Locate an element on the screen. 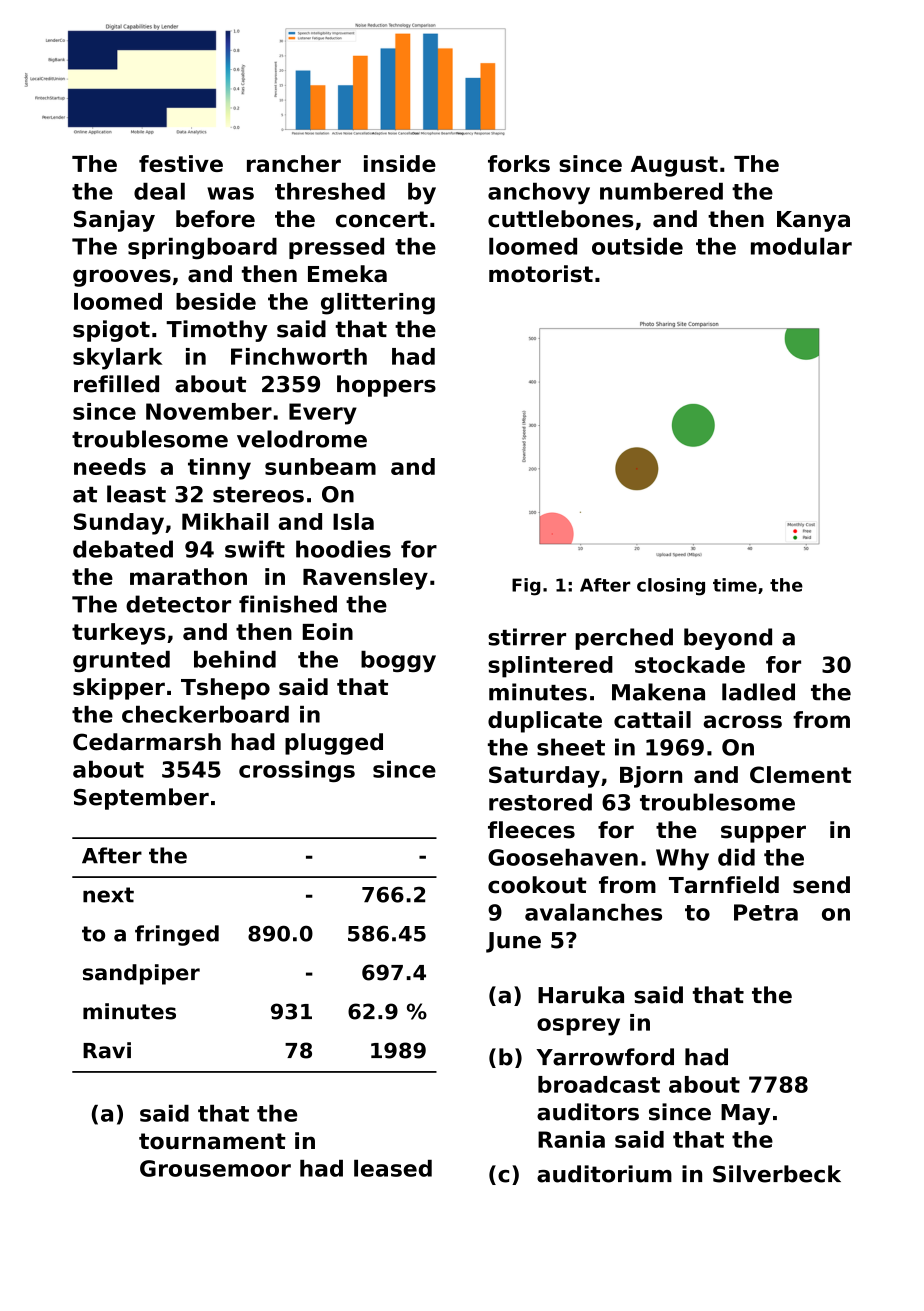 The height and width of the screenshot is (1311, 924). Sanjay is located at coordinates (114, 221).
